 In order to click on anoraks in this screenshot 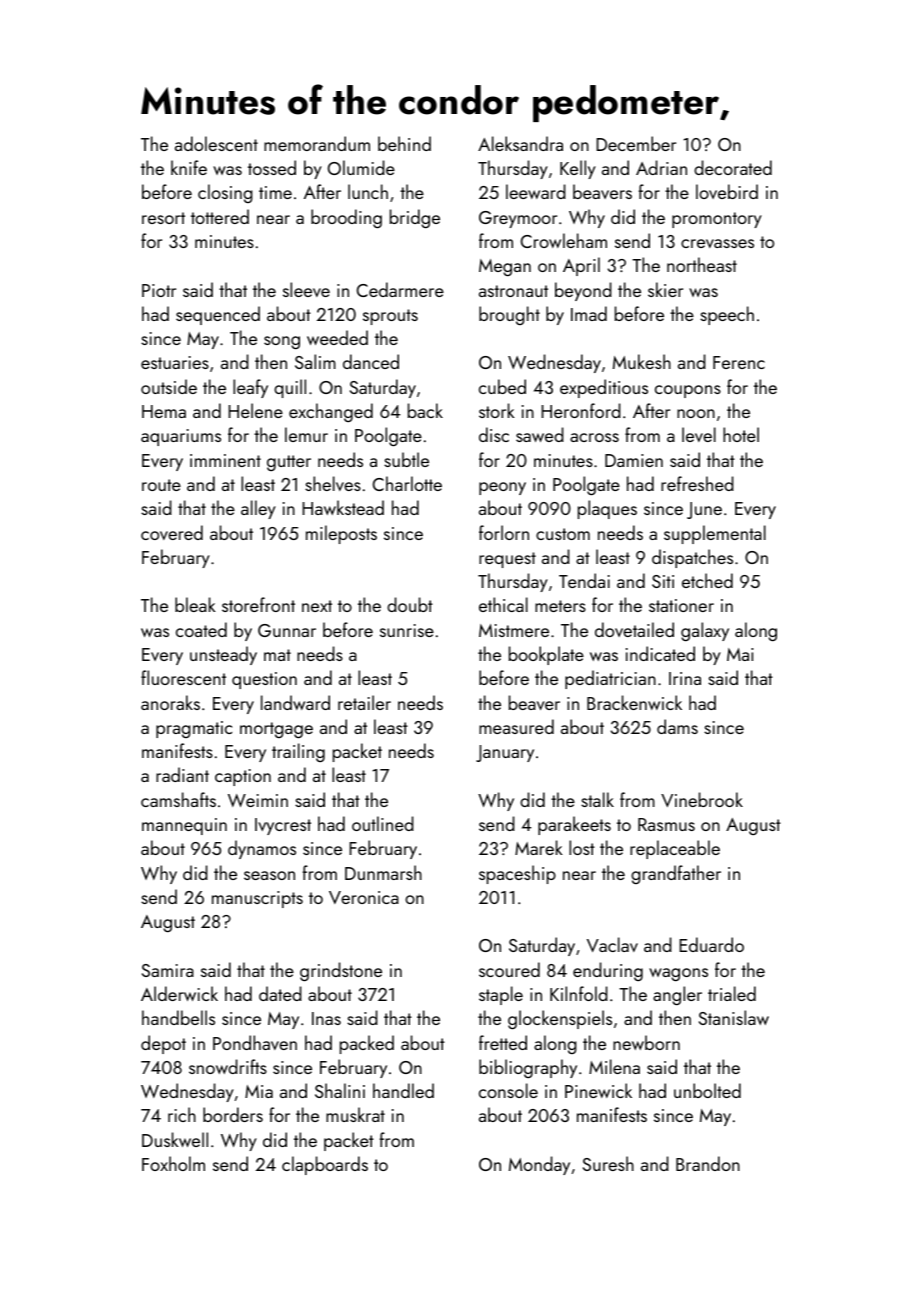, I will do `click(170, 702)`.
